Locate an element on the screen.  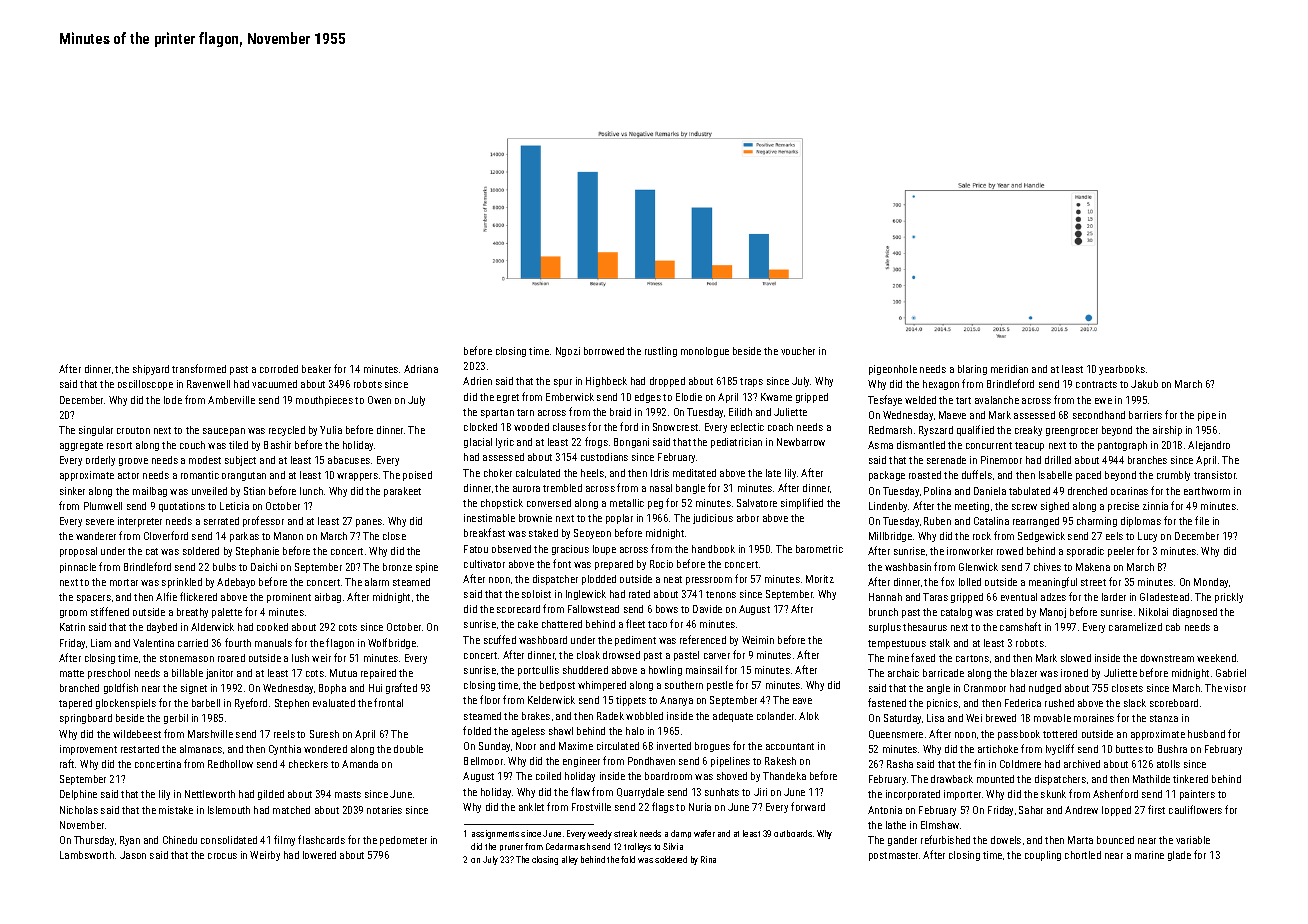
fastened is located at coordinates (887, 702).
